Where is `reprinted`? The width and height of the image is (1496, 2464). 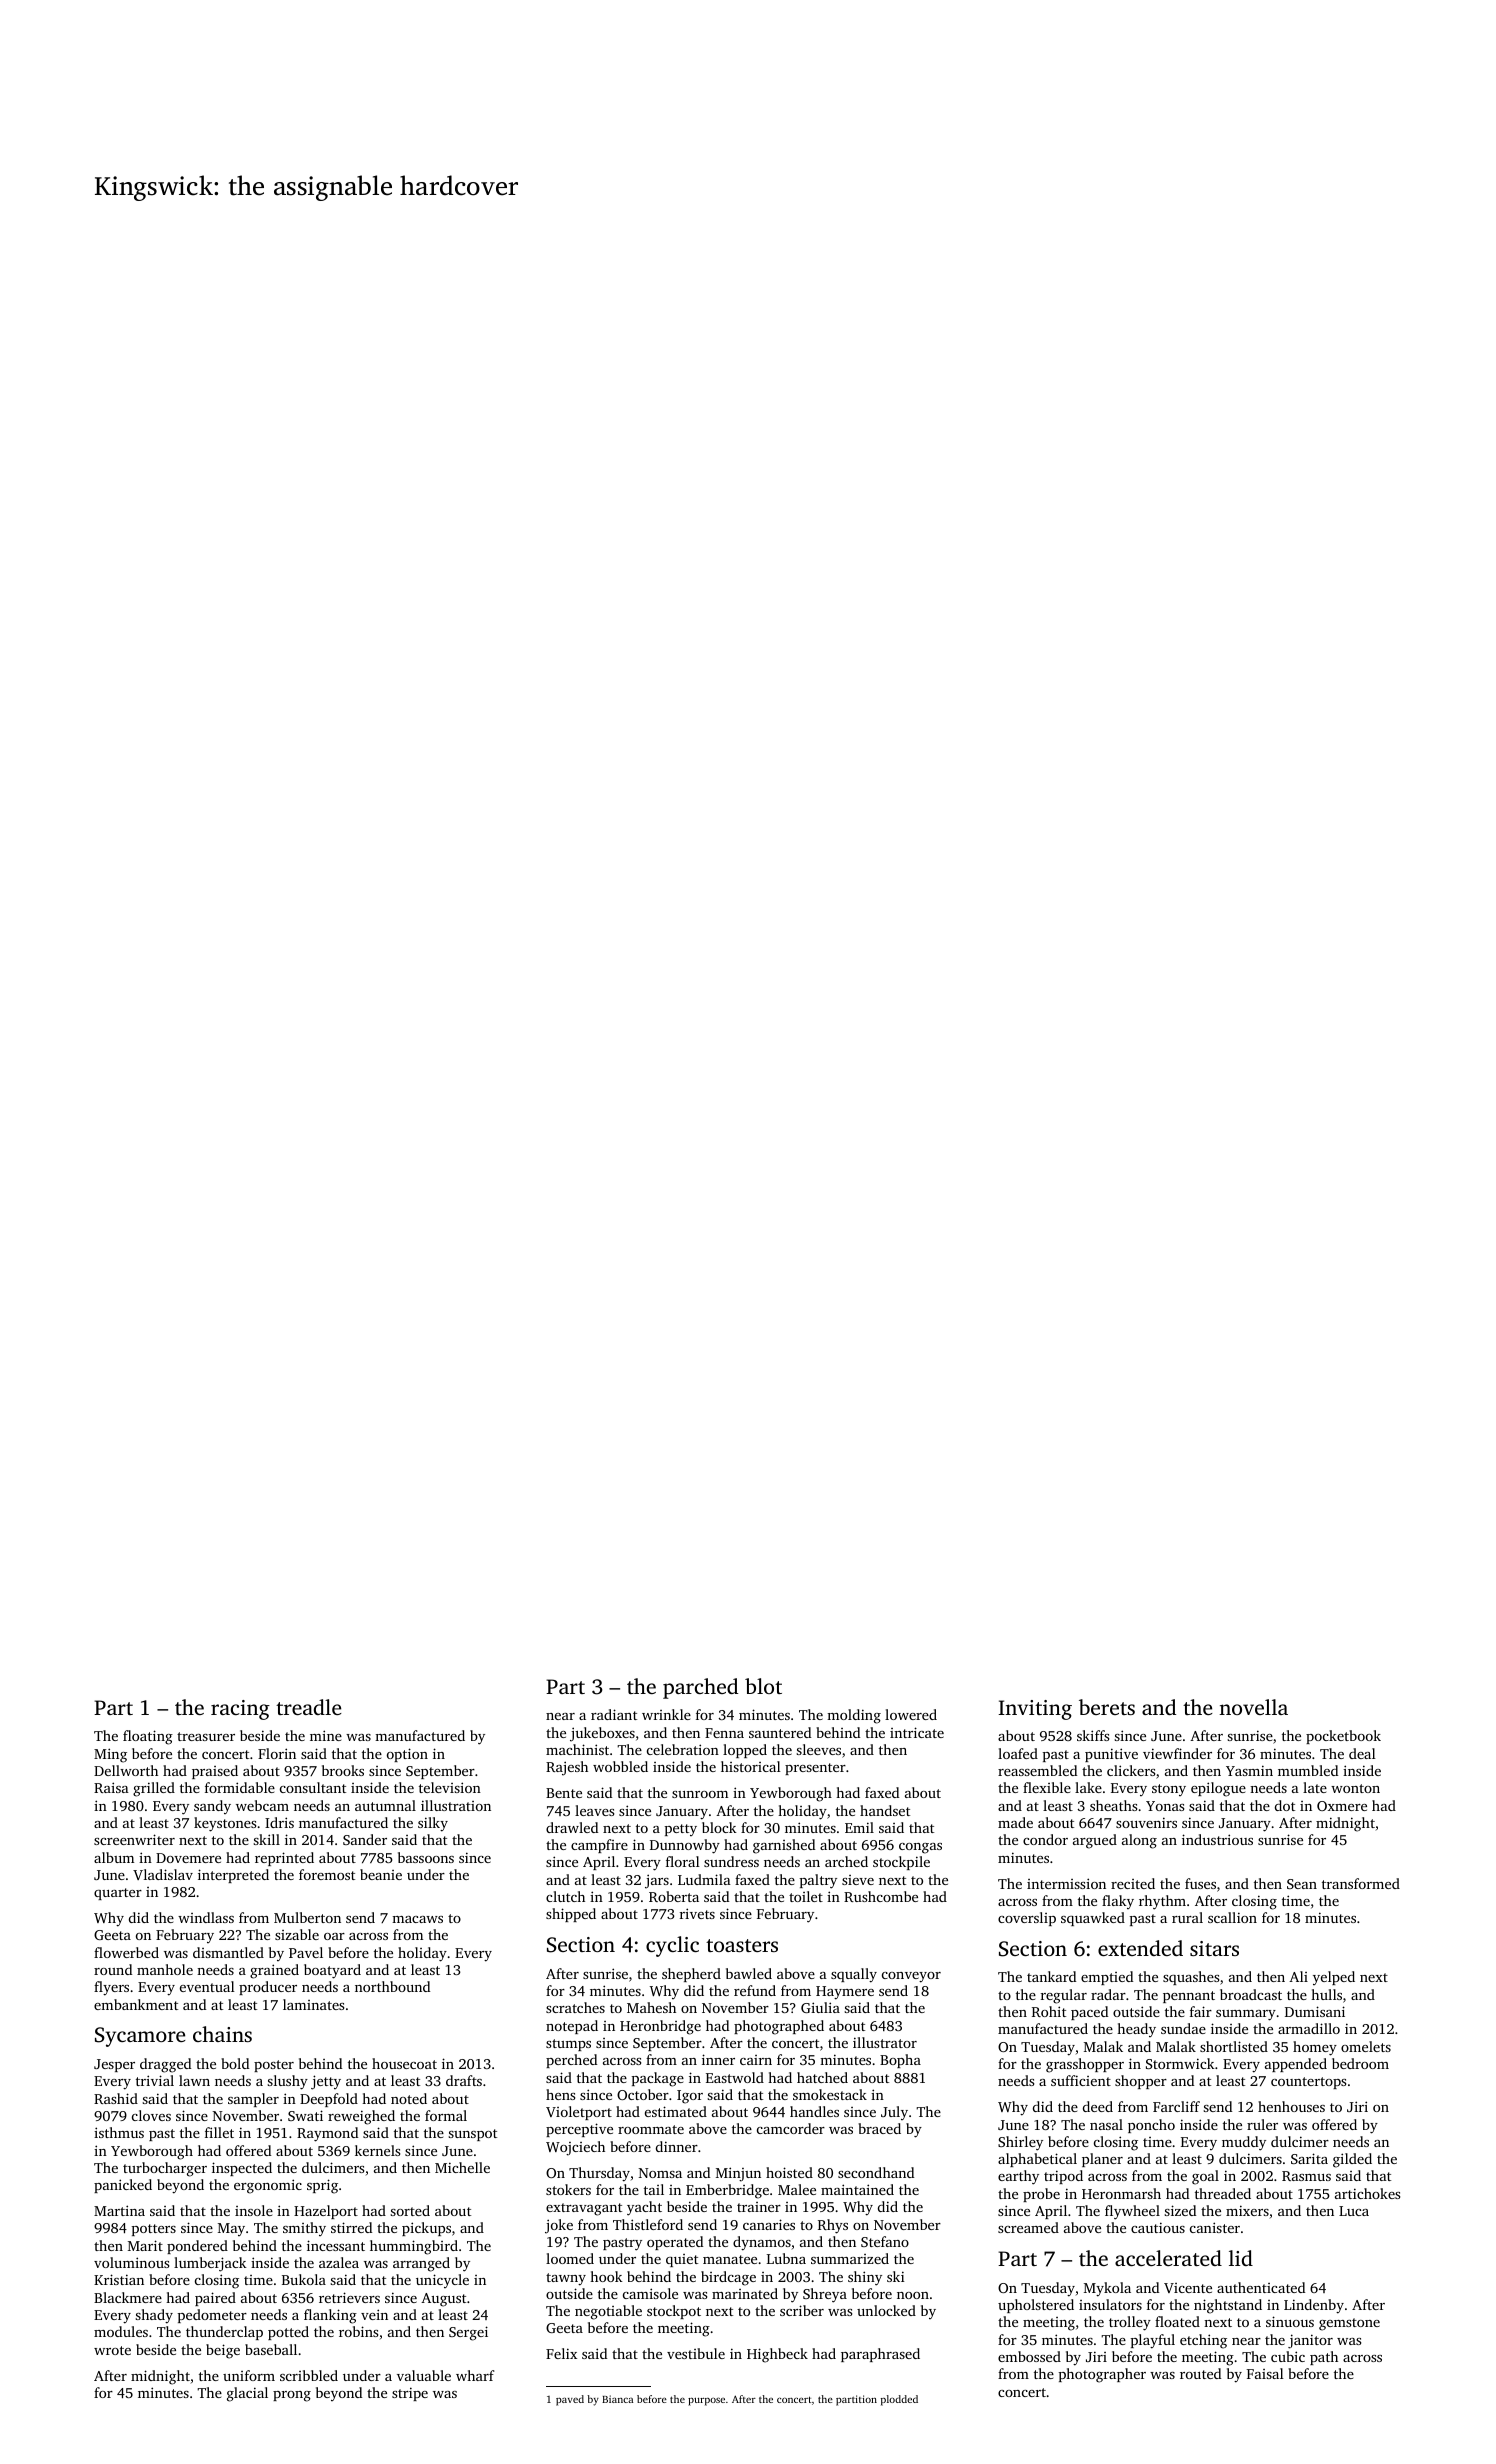 reprinted is located at coordinates (284, 1859).
